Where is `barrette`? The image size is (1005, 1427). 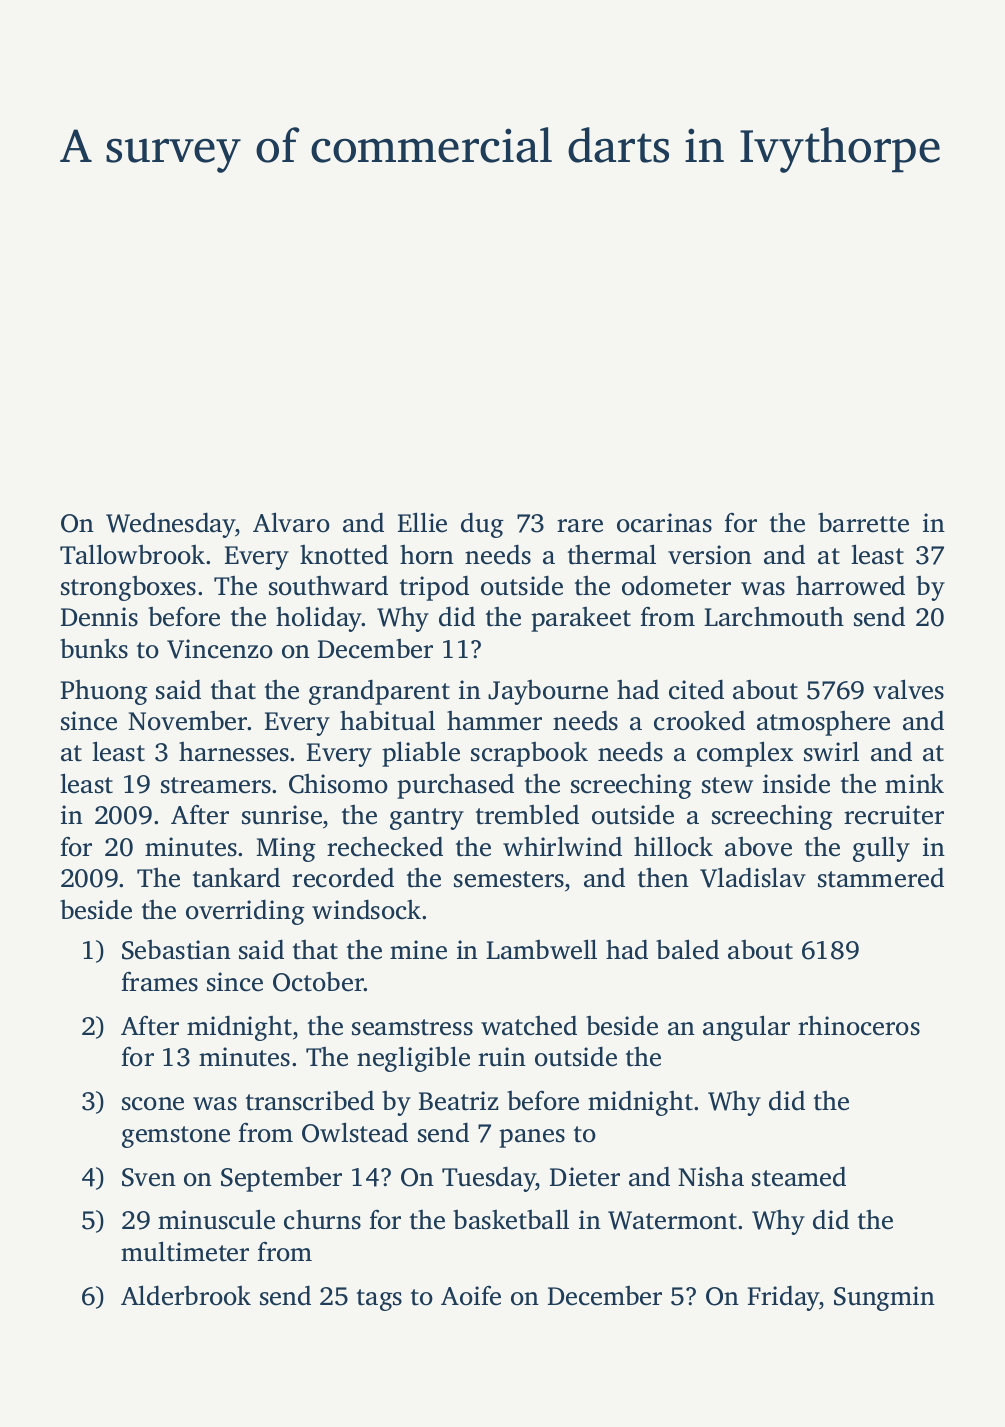 barrette is located at coordinates (863, 523).
